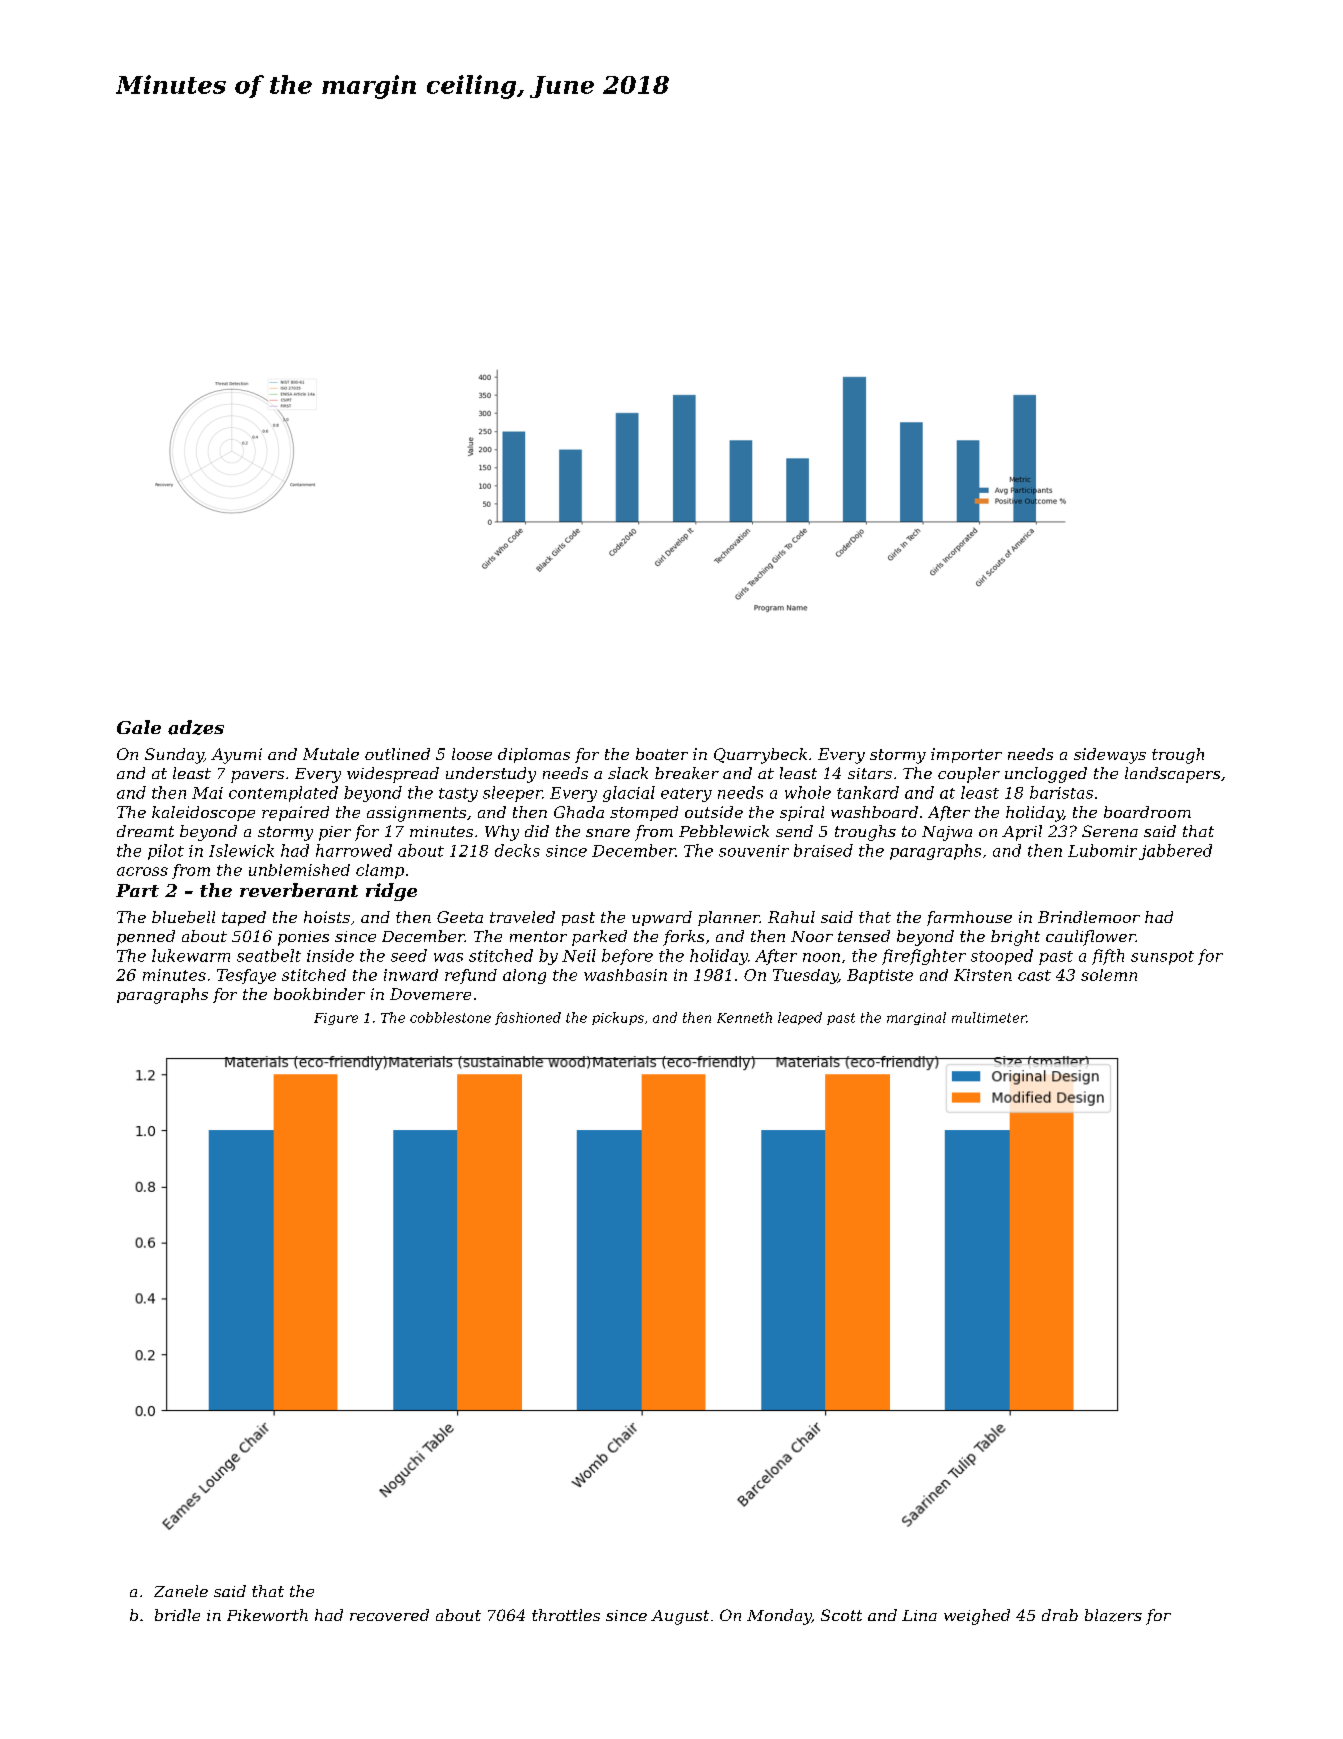  Describe the element at coordinates (1172, 775) in the document. I see `landscapers` at that location.
